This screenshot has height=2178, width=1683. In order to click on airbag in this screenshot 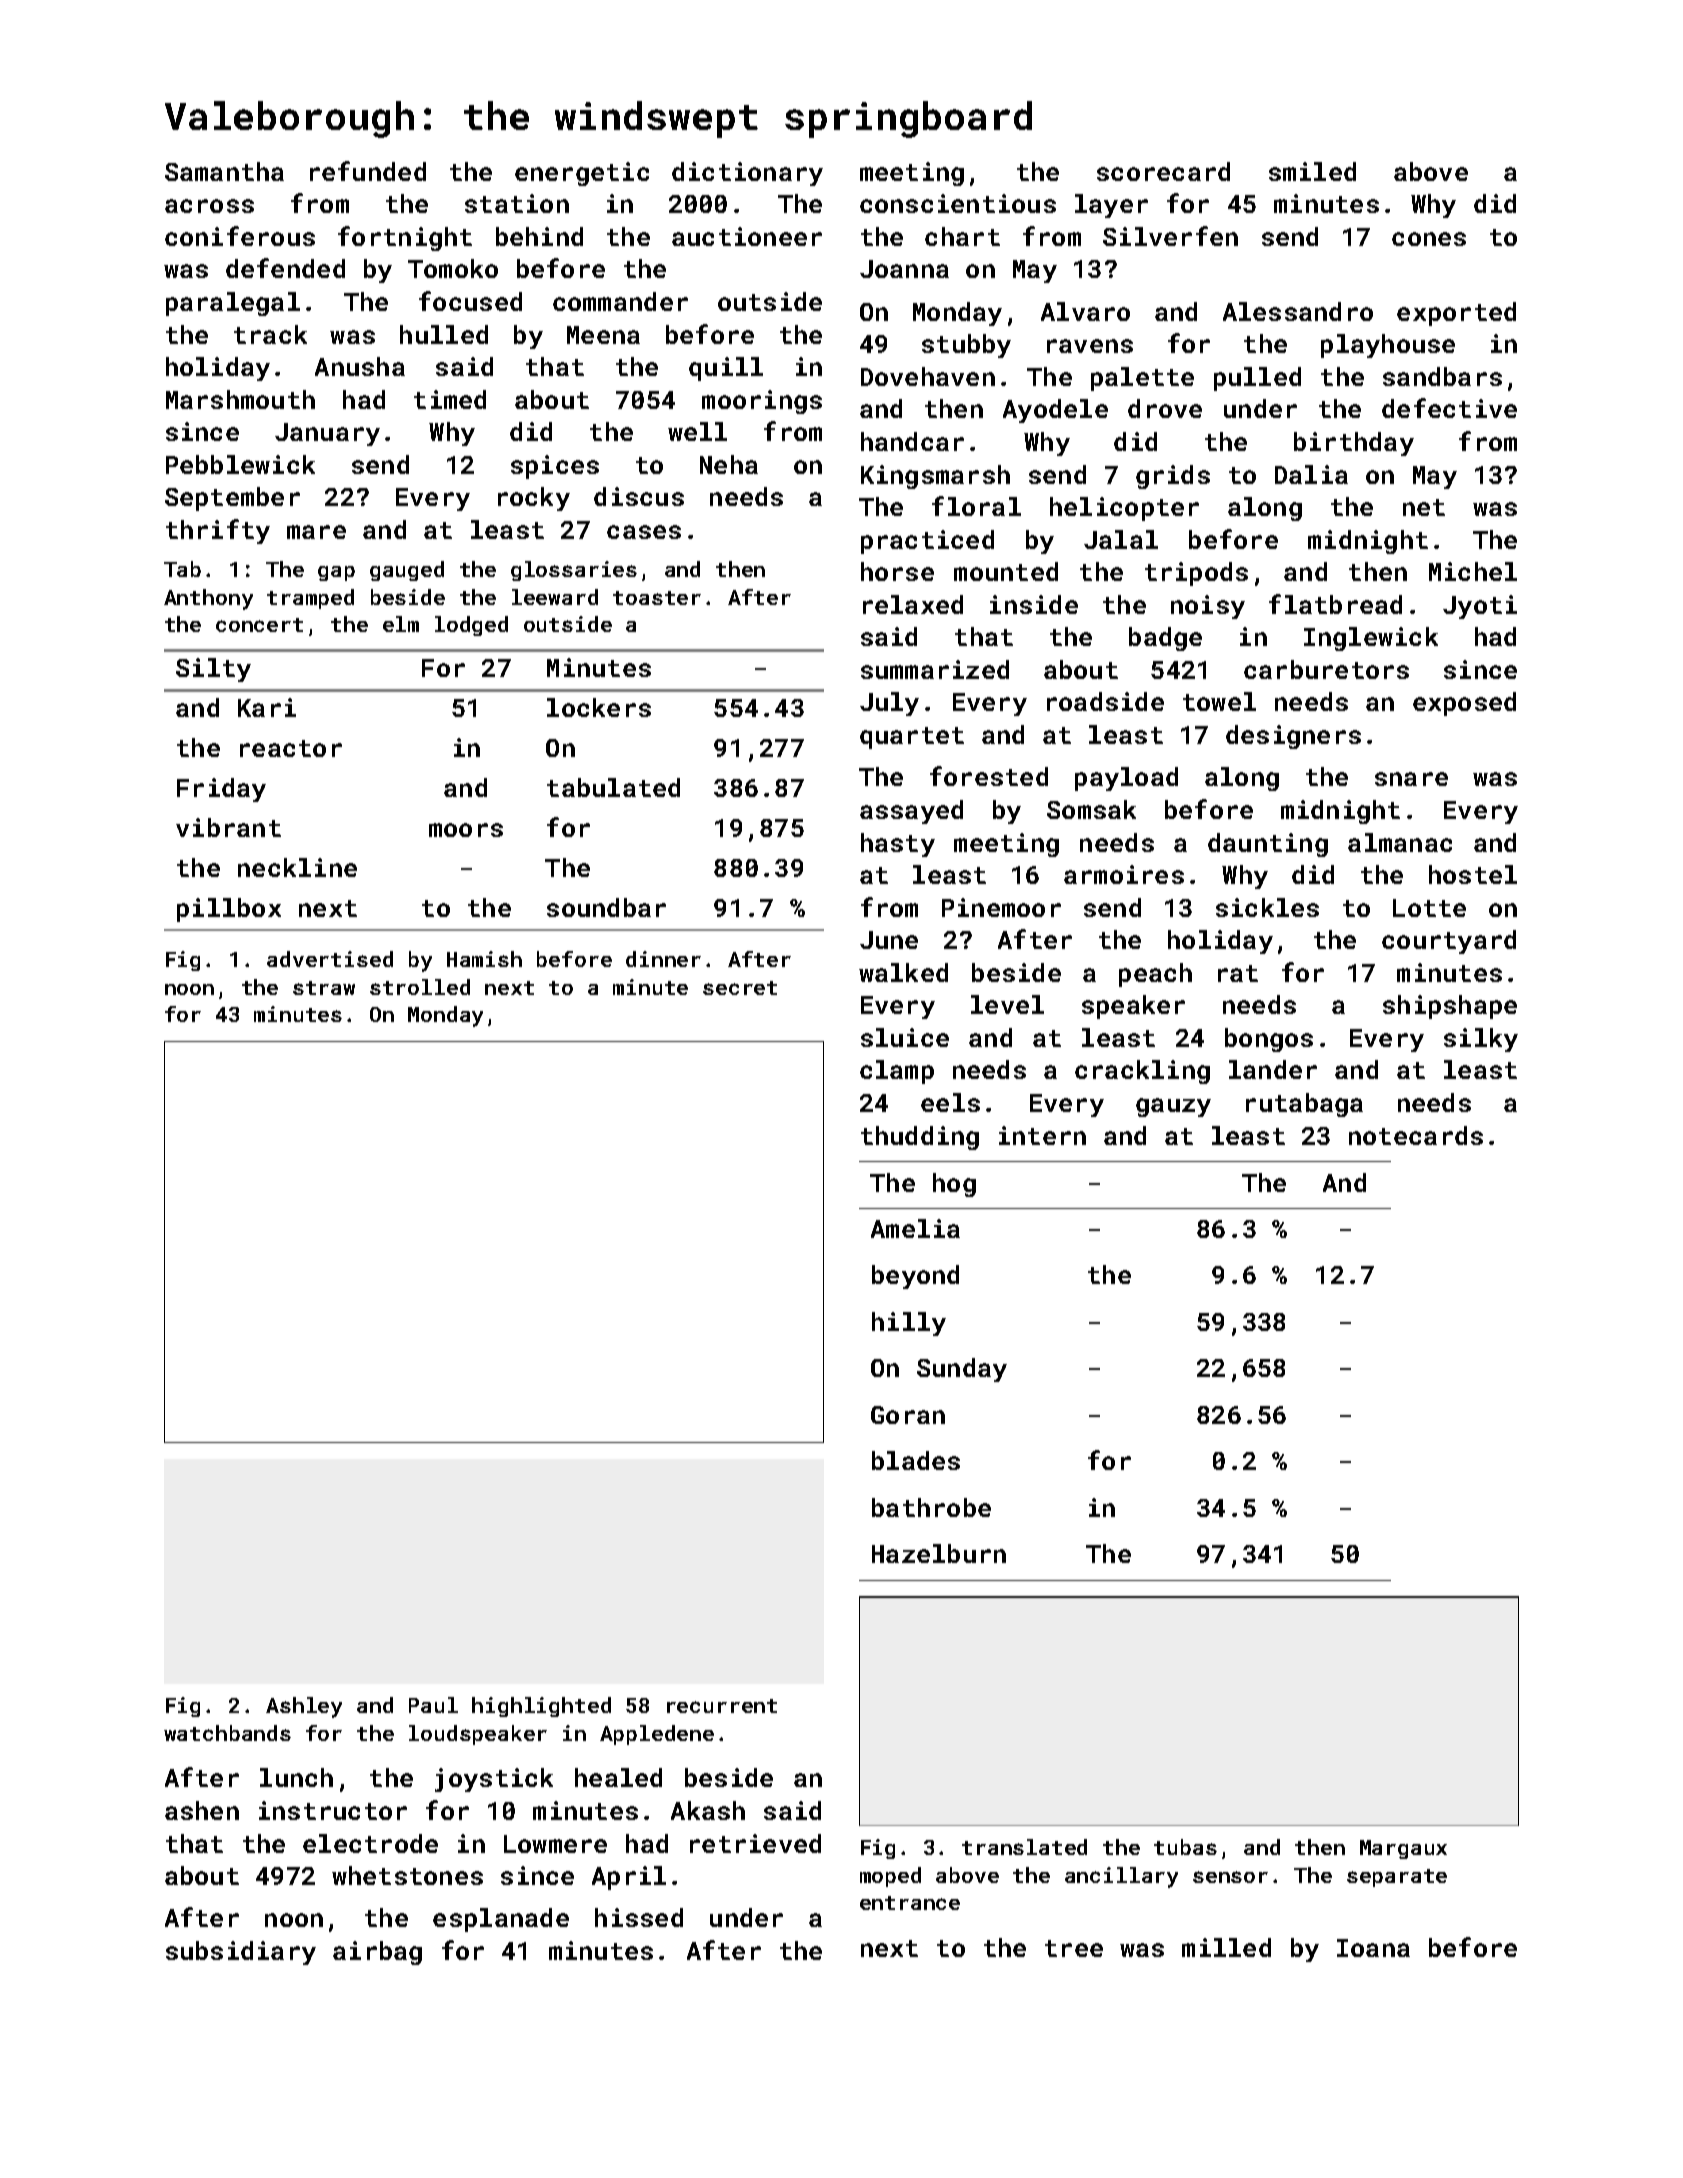, I will do `click(377, 1953)`.
